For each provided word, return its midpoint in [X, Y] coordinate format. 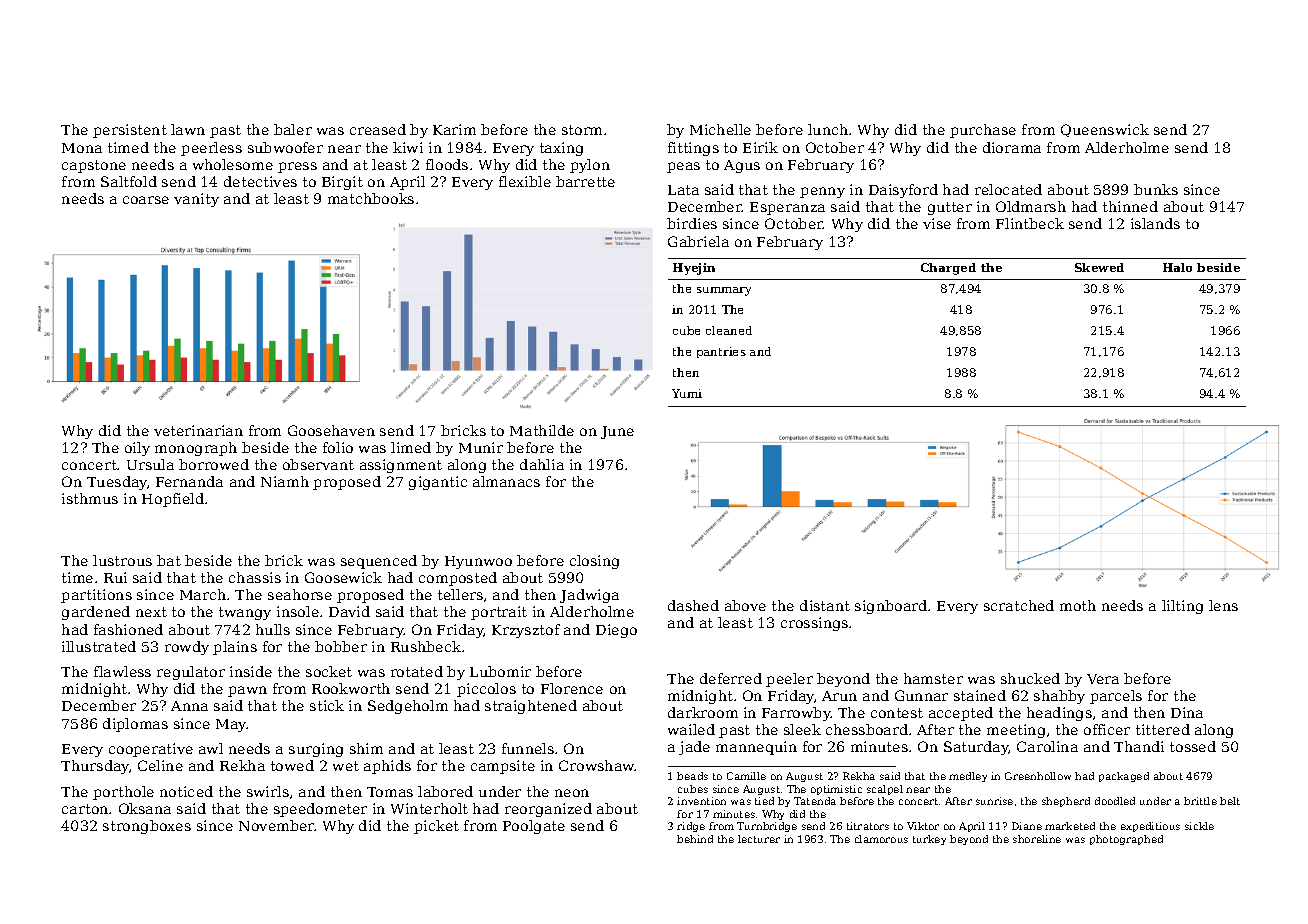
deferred [731, 678]
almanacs [506, 481]
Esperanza [787, 208]
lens [1223, 605]
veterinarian [198, 430]
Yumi [687, 393]
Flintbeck [1030, 223]
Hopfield [173, 500]
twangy [245, 613]
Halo [1177, 267]
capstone [94, 166]
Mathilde [542, 430]
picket [436, 827]
